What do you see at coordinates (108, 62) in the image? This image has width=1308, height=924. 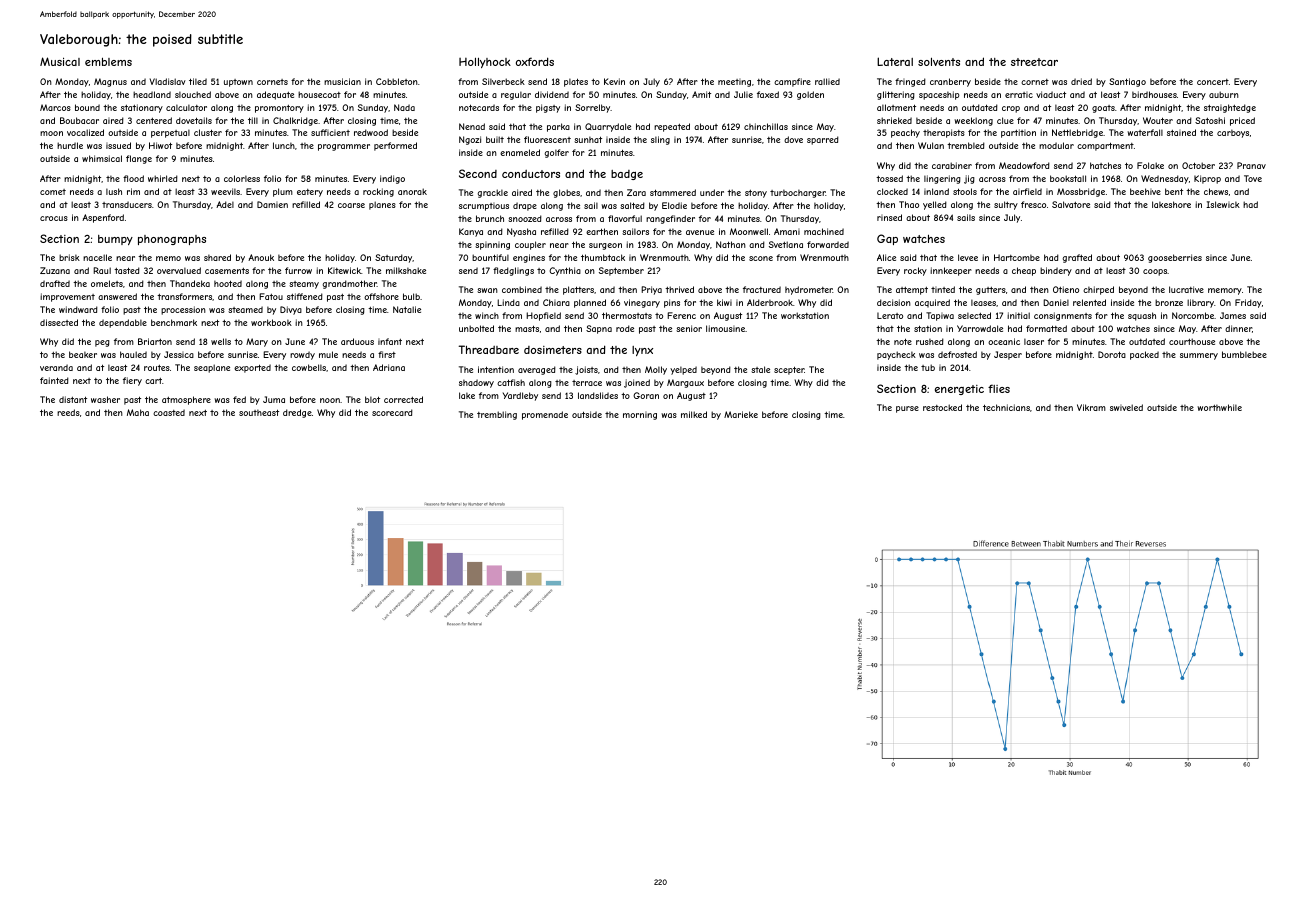 I see `emblems` at bounding box center [108, 62].
